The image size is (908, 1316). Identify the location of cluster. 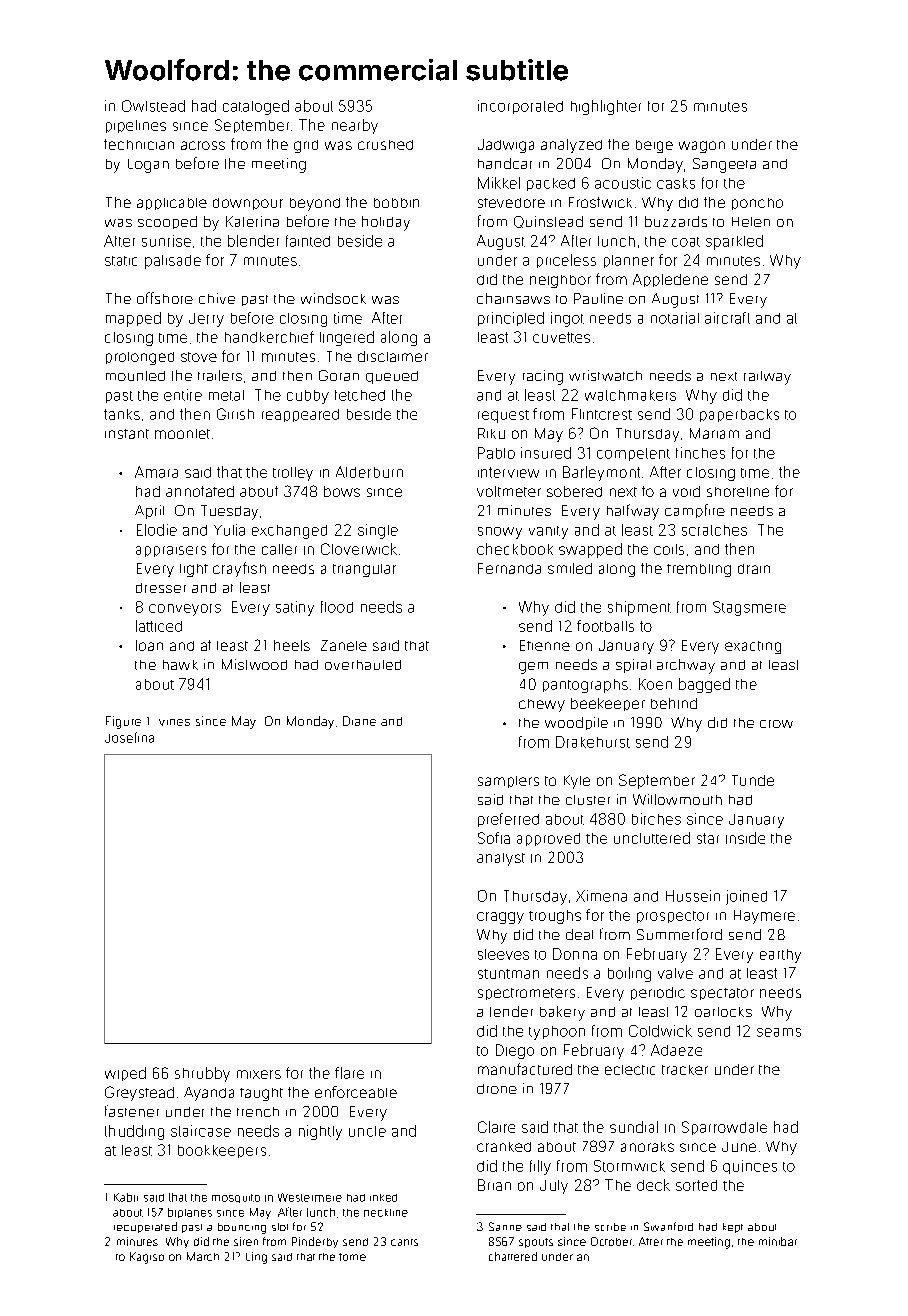
(588, 800).
